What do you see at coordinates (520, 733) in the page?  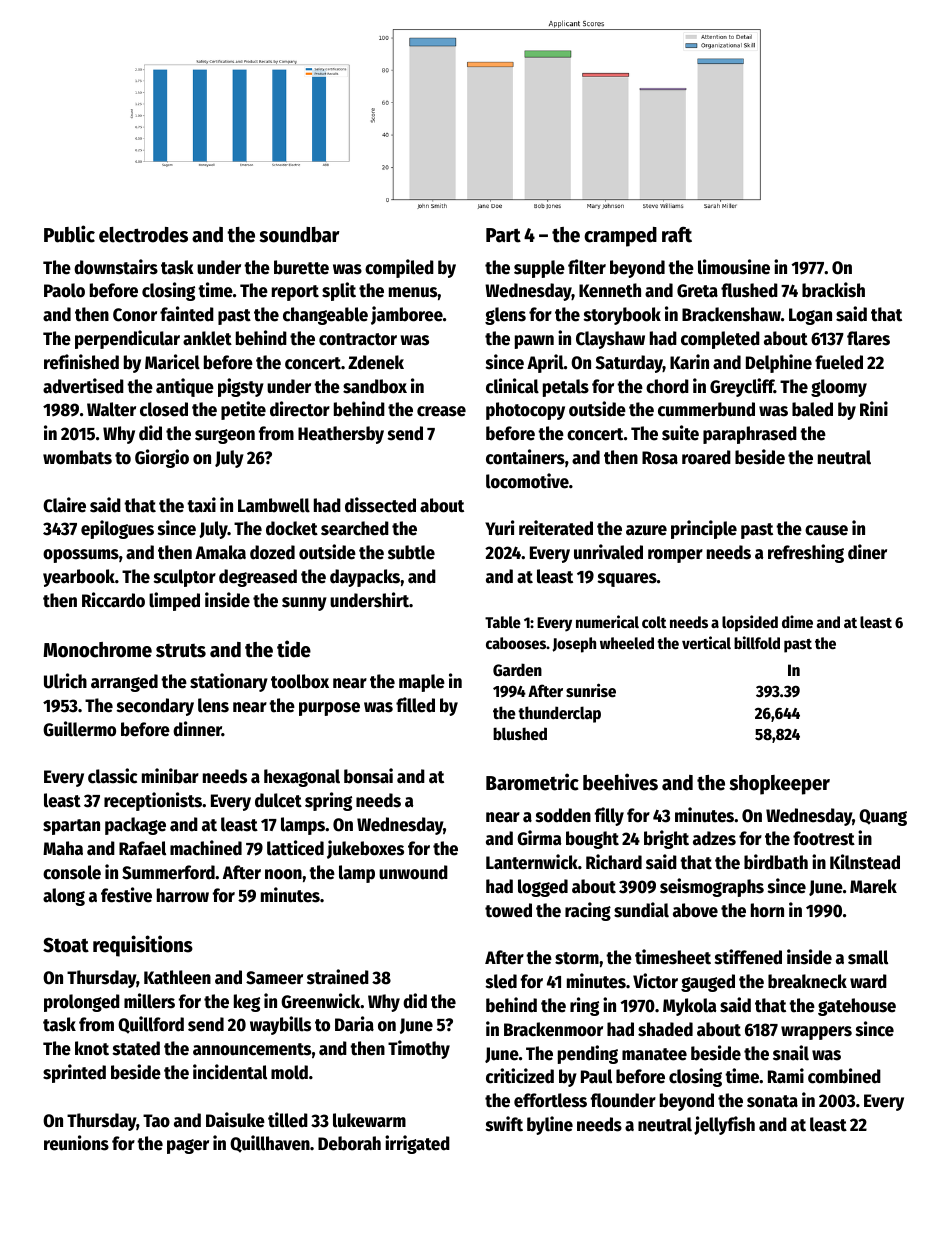 I see `blushed` at bounding box center [520, 733].
